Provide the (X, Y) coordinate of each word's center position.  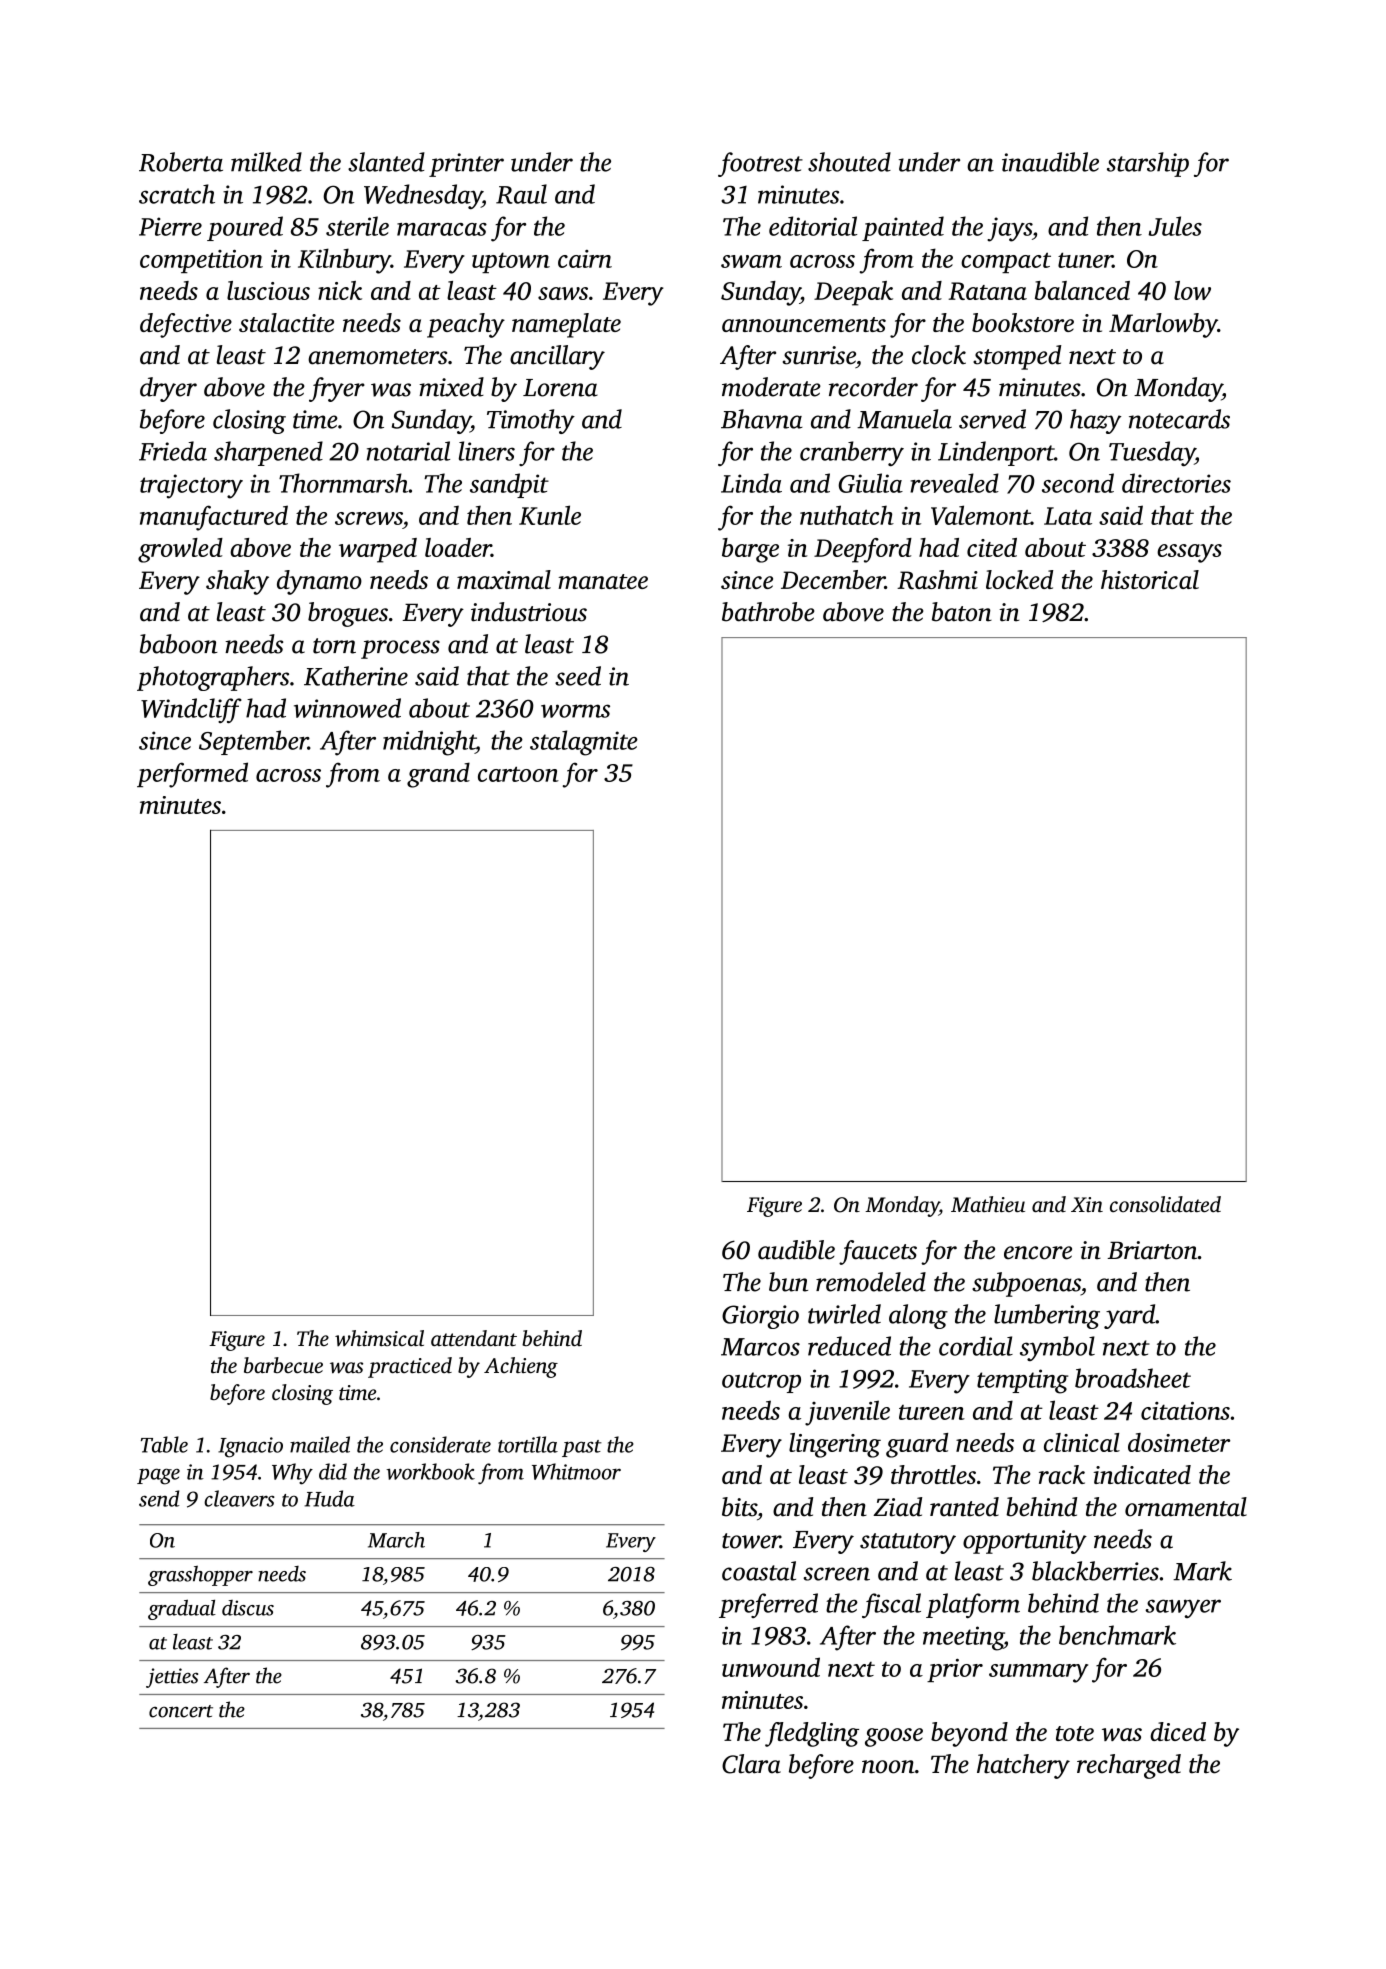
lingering (835, 1445)
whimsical (379, 1338)
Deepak (853, 293)
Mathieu (988, 1204)
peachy (466, 325)
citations (1185, 1411)
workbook (430, 1471)
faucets (878, 1252)
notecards (1179, 419)
